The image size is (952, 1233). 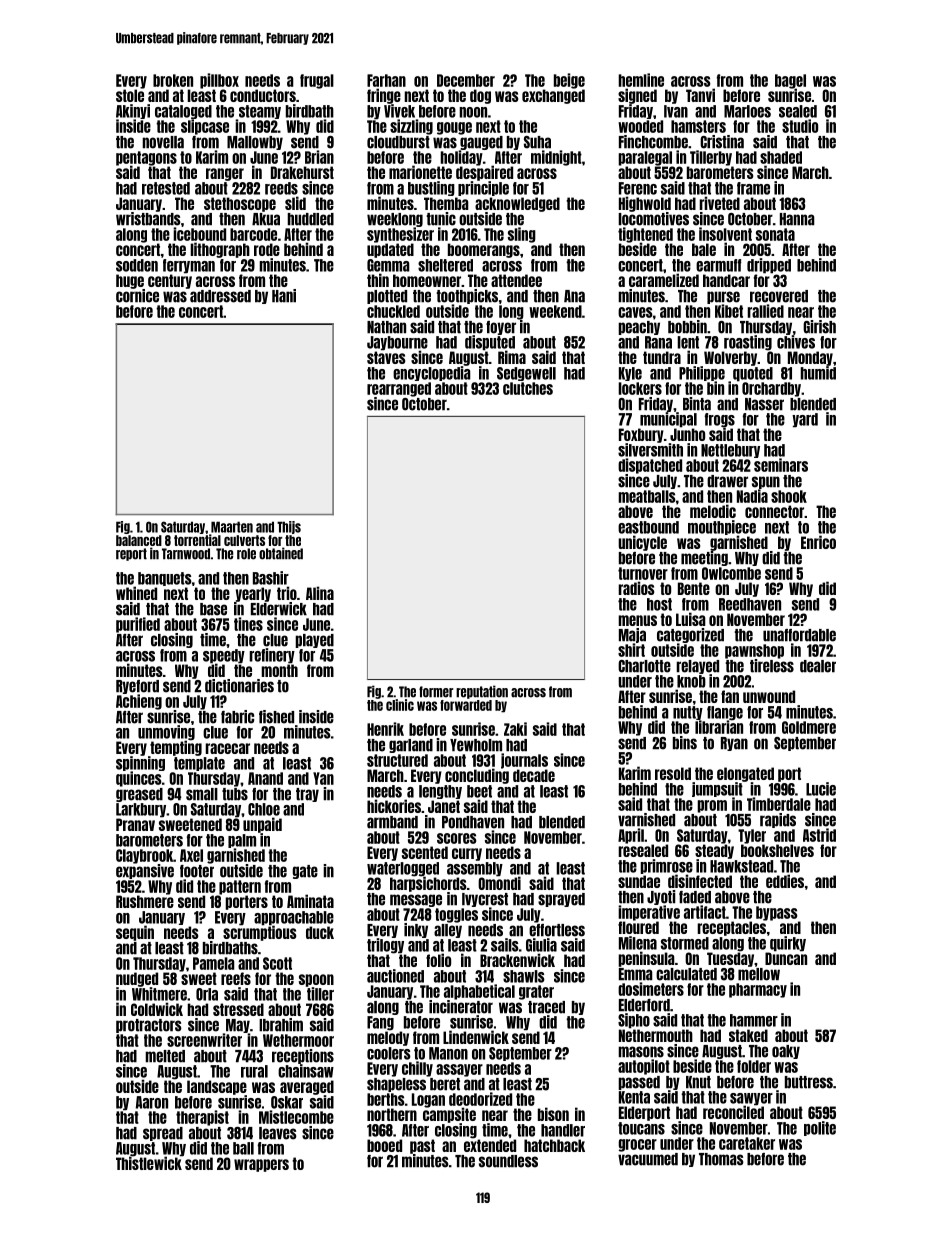 What do you see at coordinates (636, 588) in the screenshot?
I see `radios` at bounding box center [636, 588].
